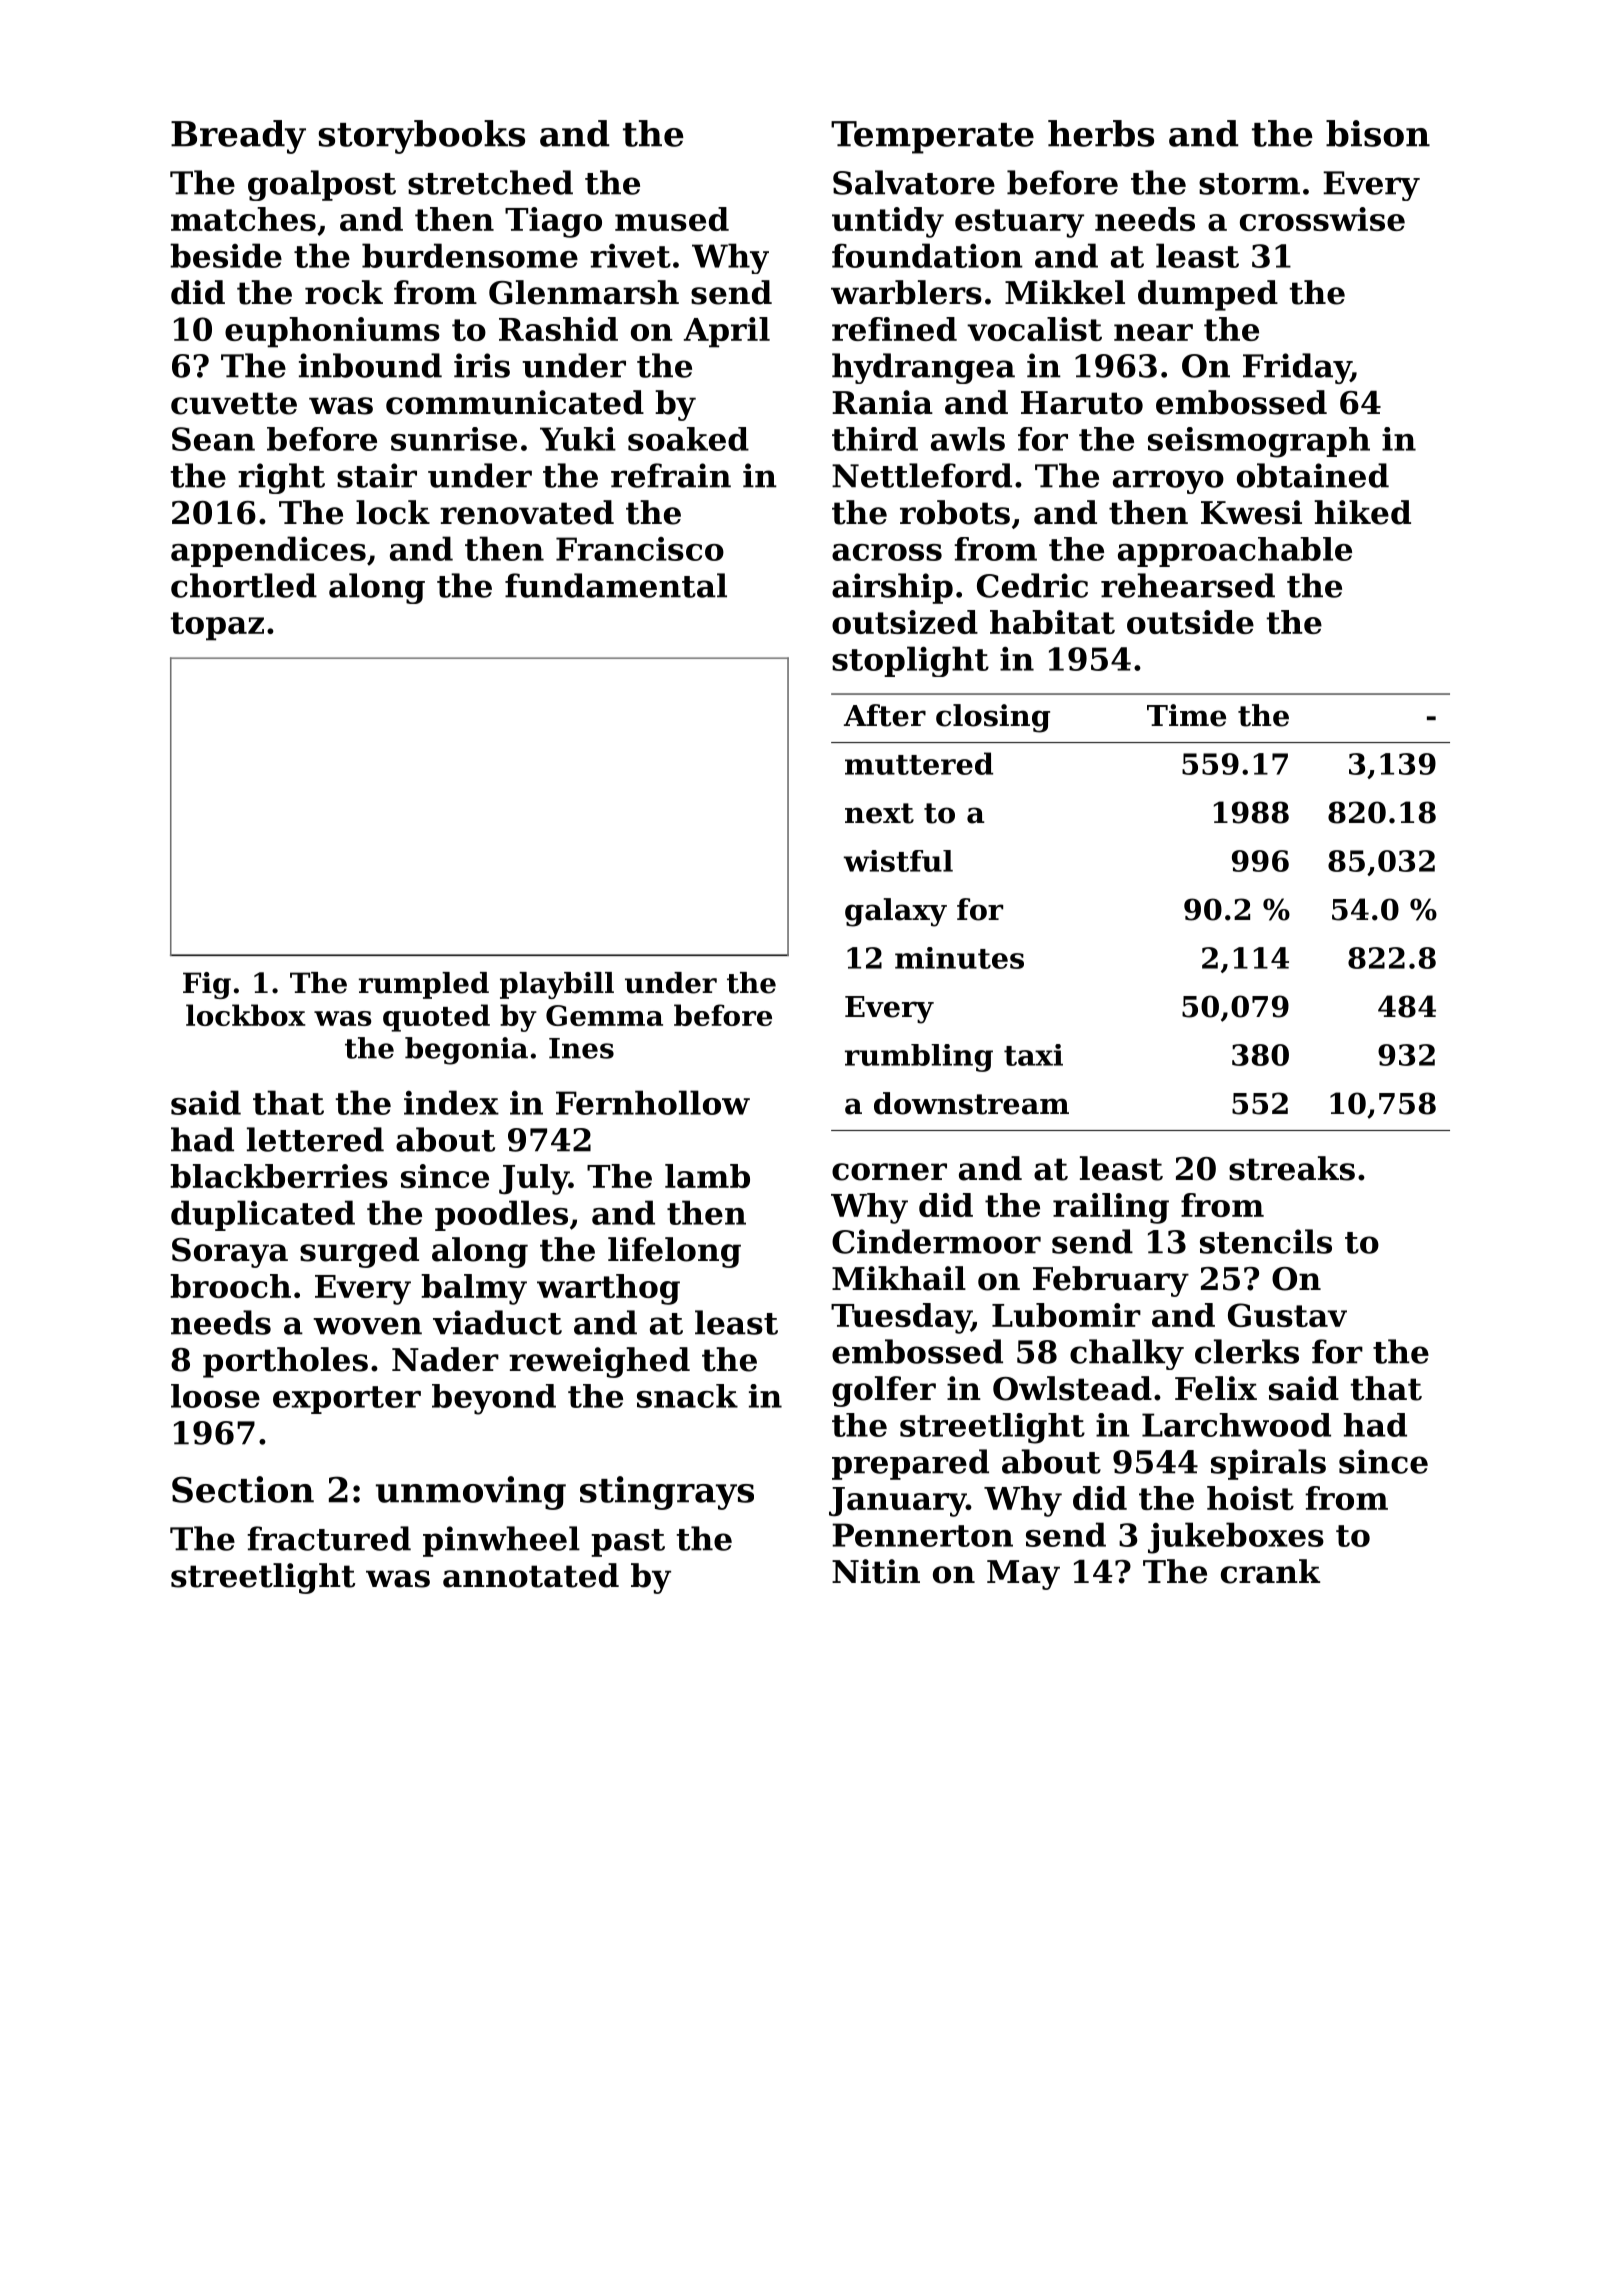 The height and width of the document is (2292, 1620). What do you see at coordinates (422, 137) in the document?
I see `storybooks` at bounding box center [422, 137].
